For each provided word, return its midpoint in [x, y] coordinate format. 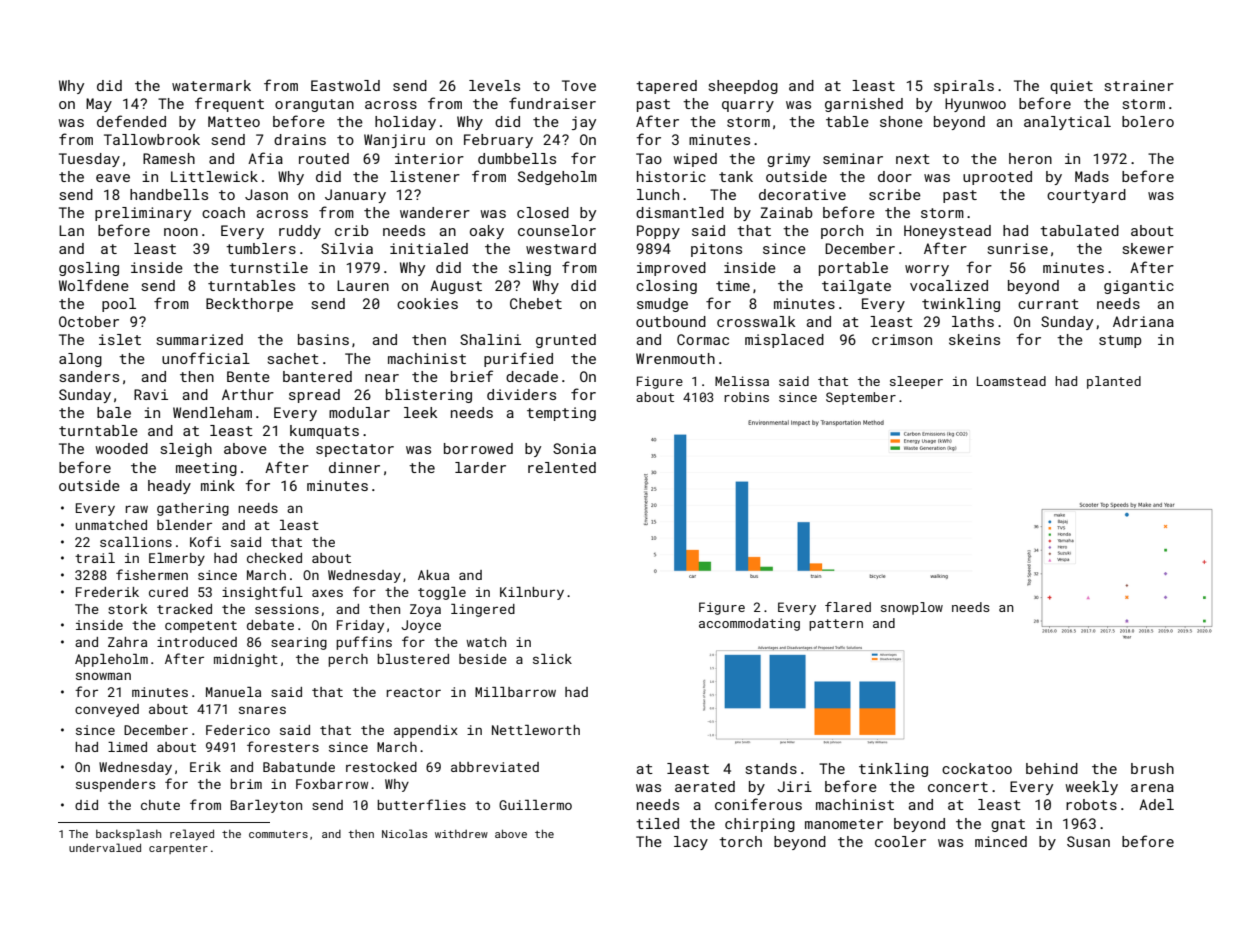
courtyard [1086, 196]
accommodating [749, 624]
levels [494, 85]
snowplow [912, 608]
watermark [211, 85]
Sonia [574, 448]
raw [137, 509]
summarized [199, 339]
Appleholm [111, 660]
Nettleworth [536, 730]
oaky [487, 232]
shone [901, 121]
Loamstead [1011, 381]
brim [246, 784]
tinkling [893, 770]
